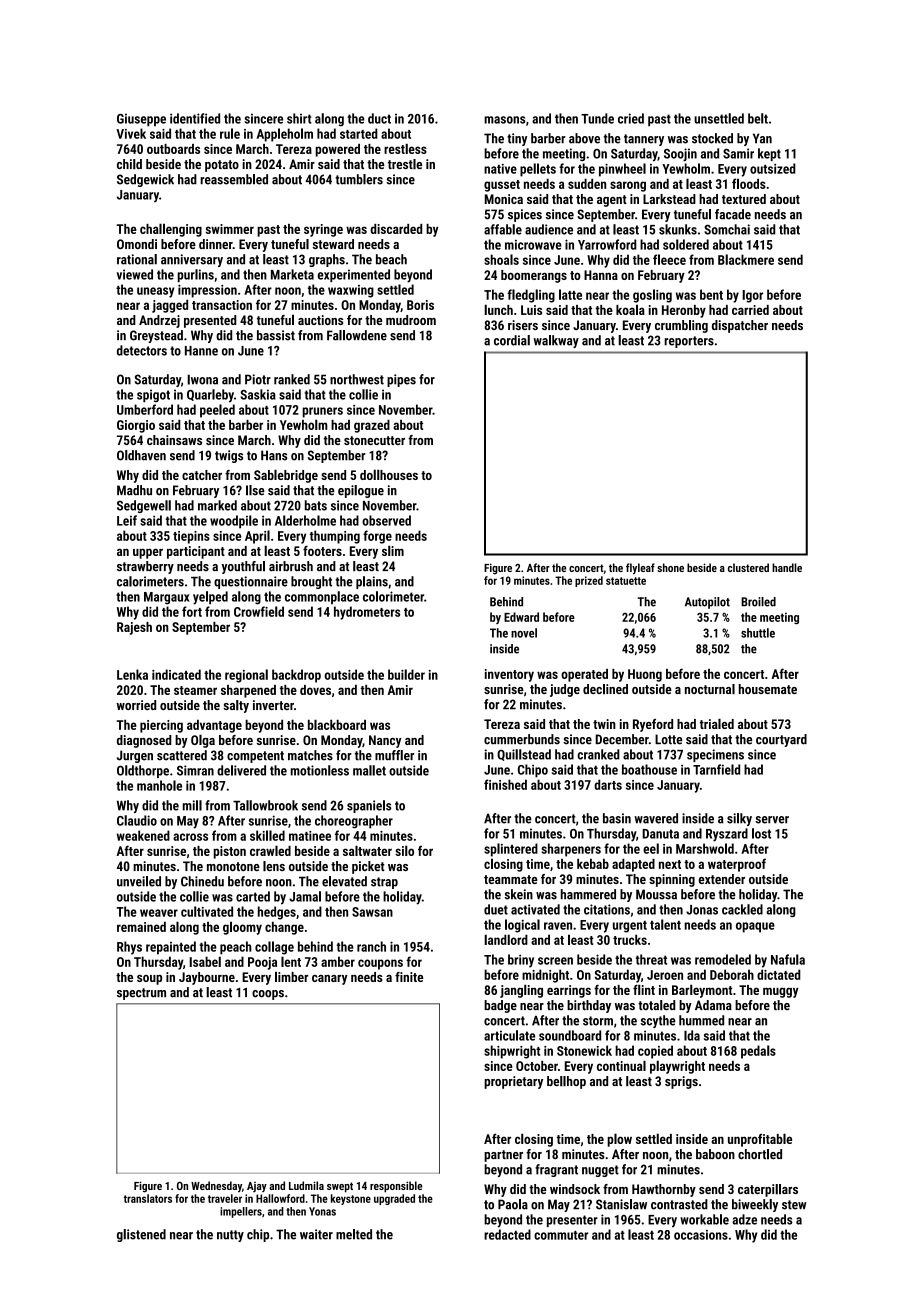  Describe the element at coordinates (216, 1186) in the document. I see `Wednesday` at that location.
